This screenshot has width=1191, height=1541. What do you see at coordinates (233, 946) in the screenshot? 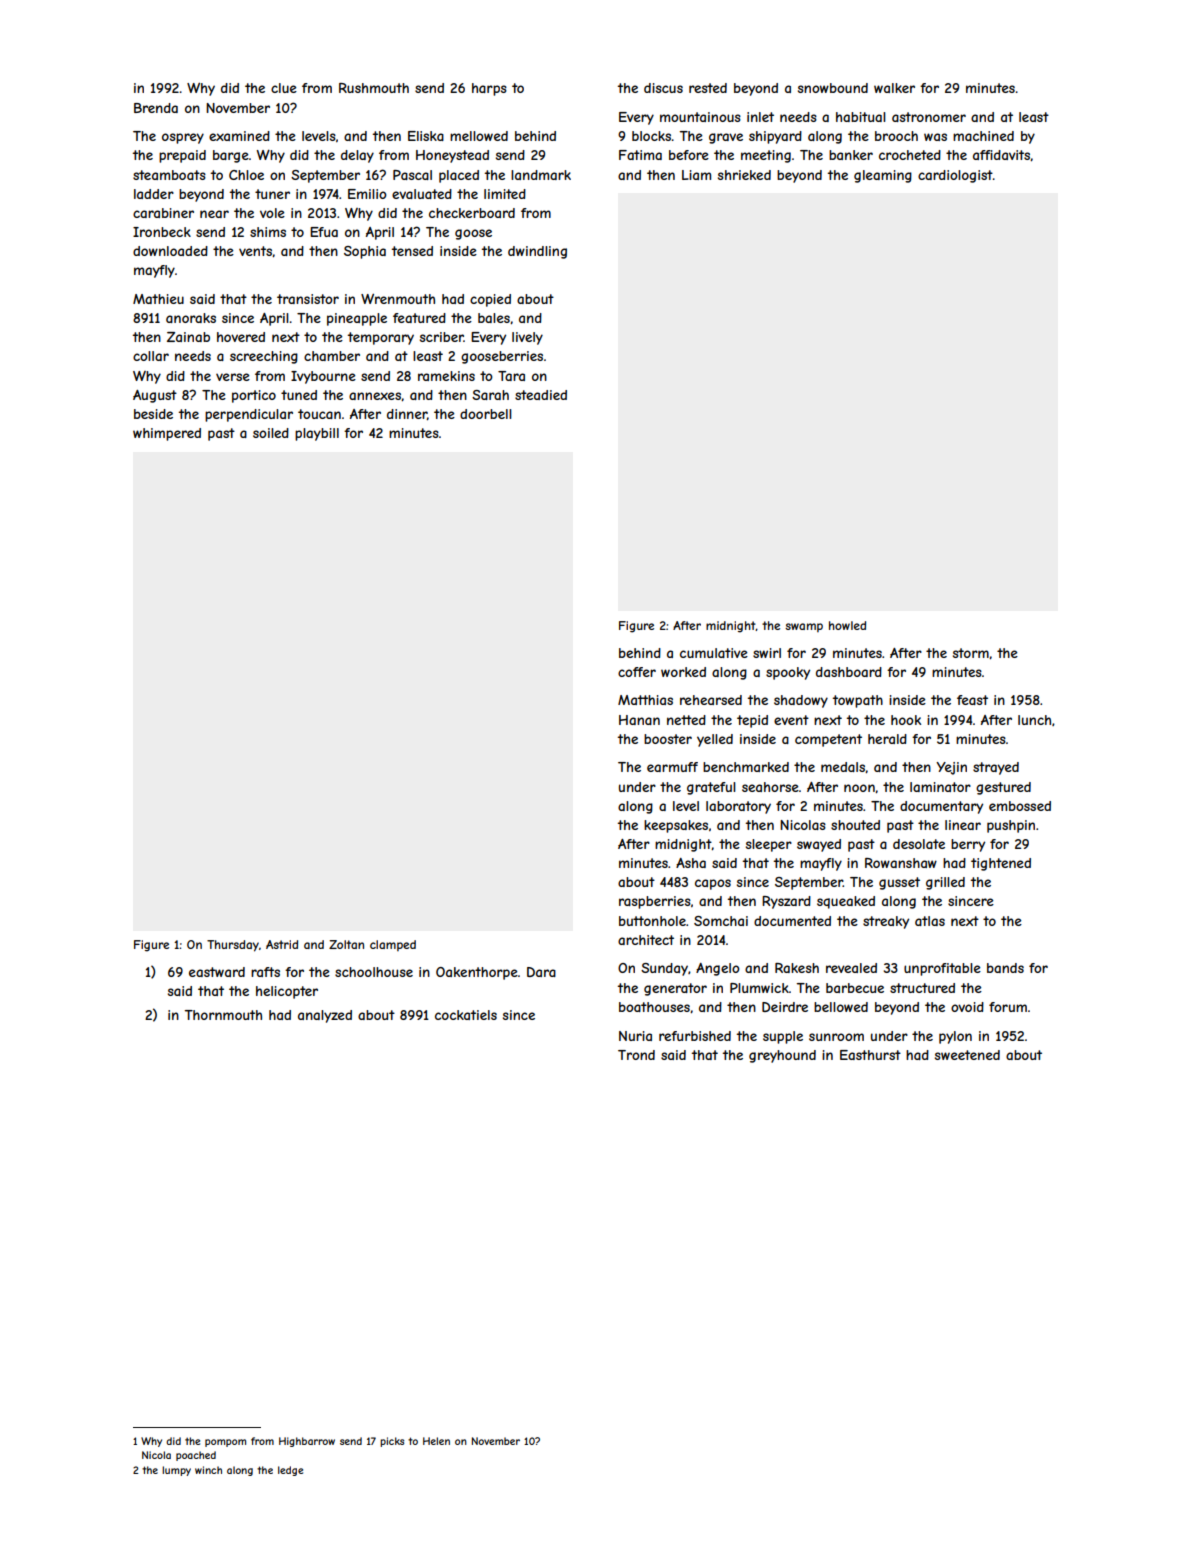
I see `Thursday` at bounding box center [233, 946].
